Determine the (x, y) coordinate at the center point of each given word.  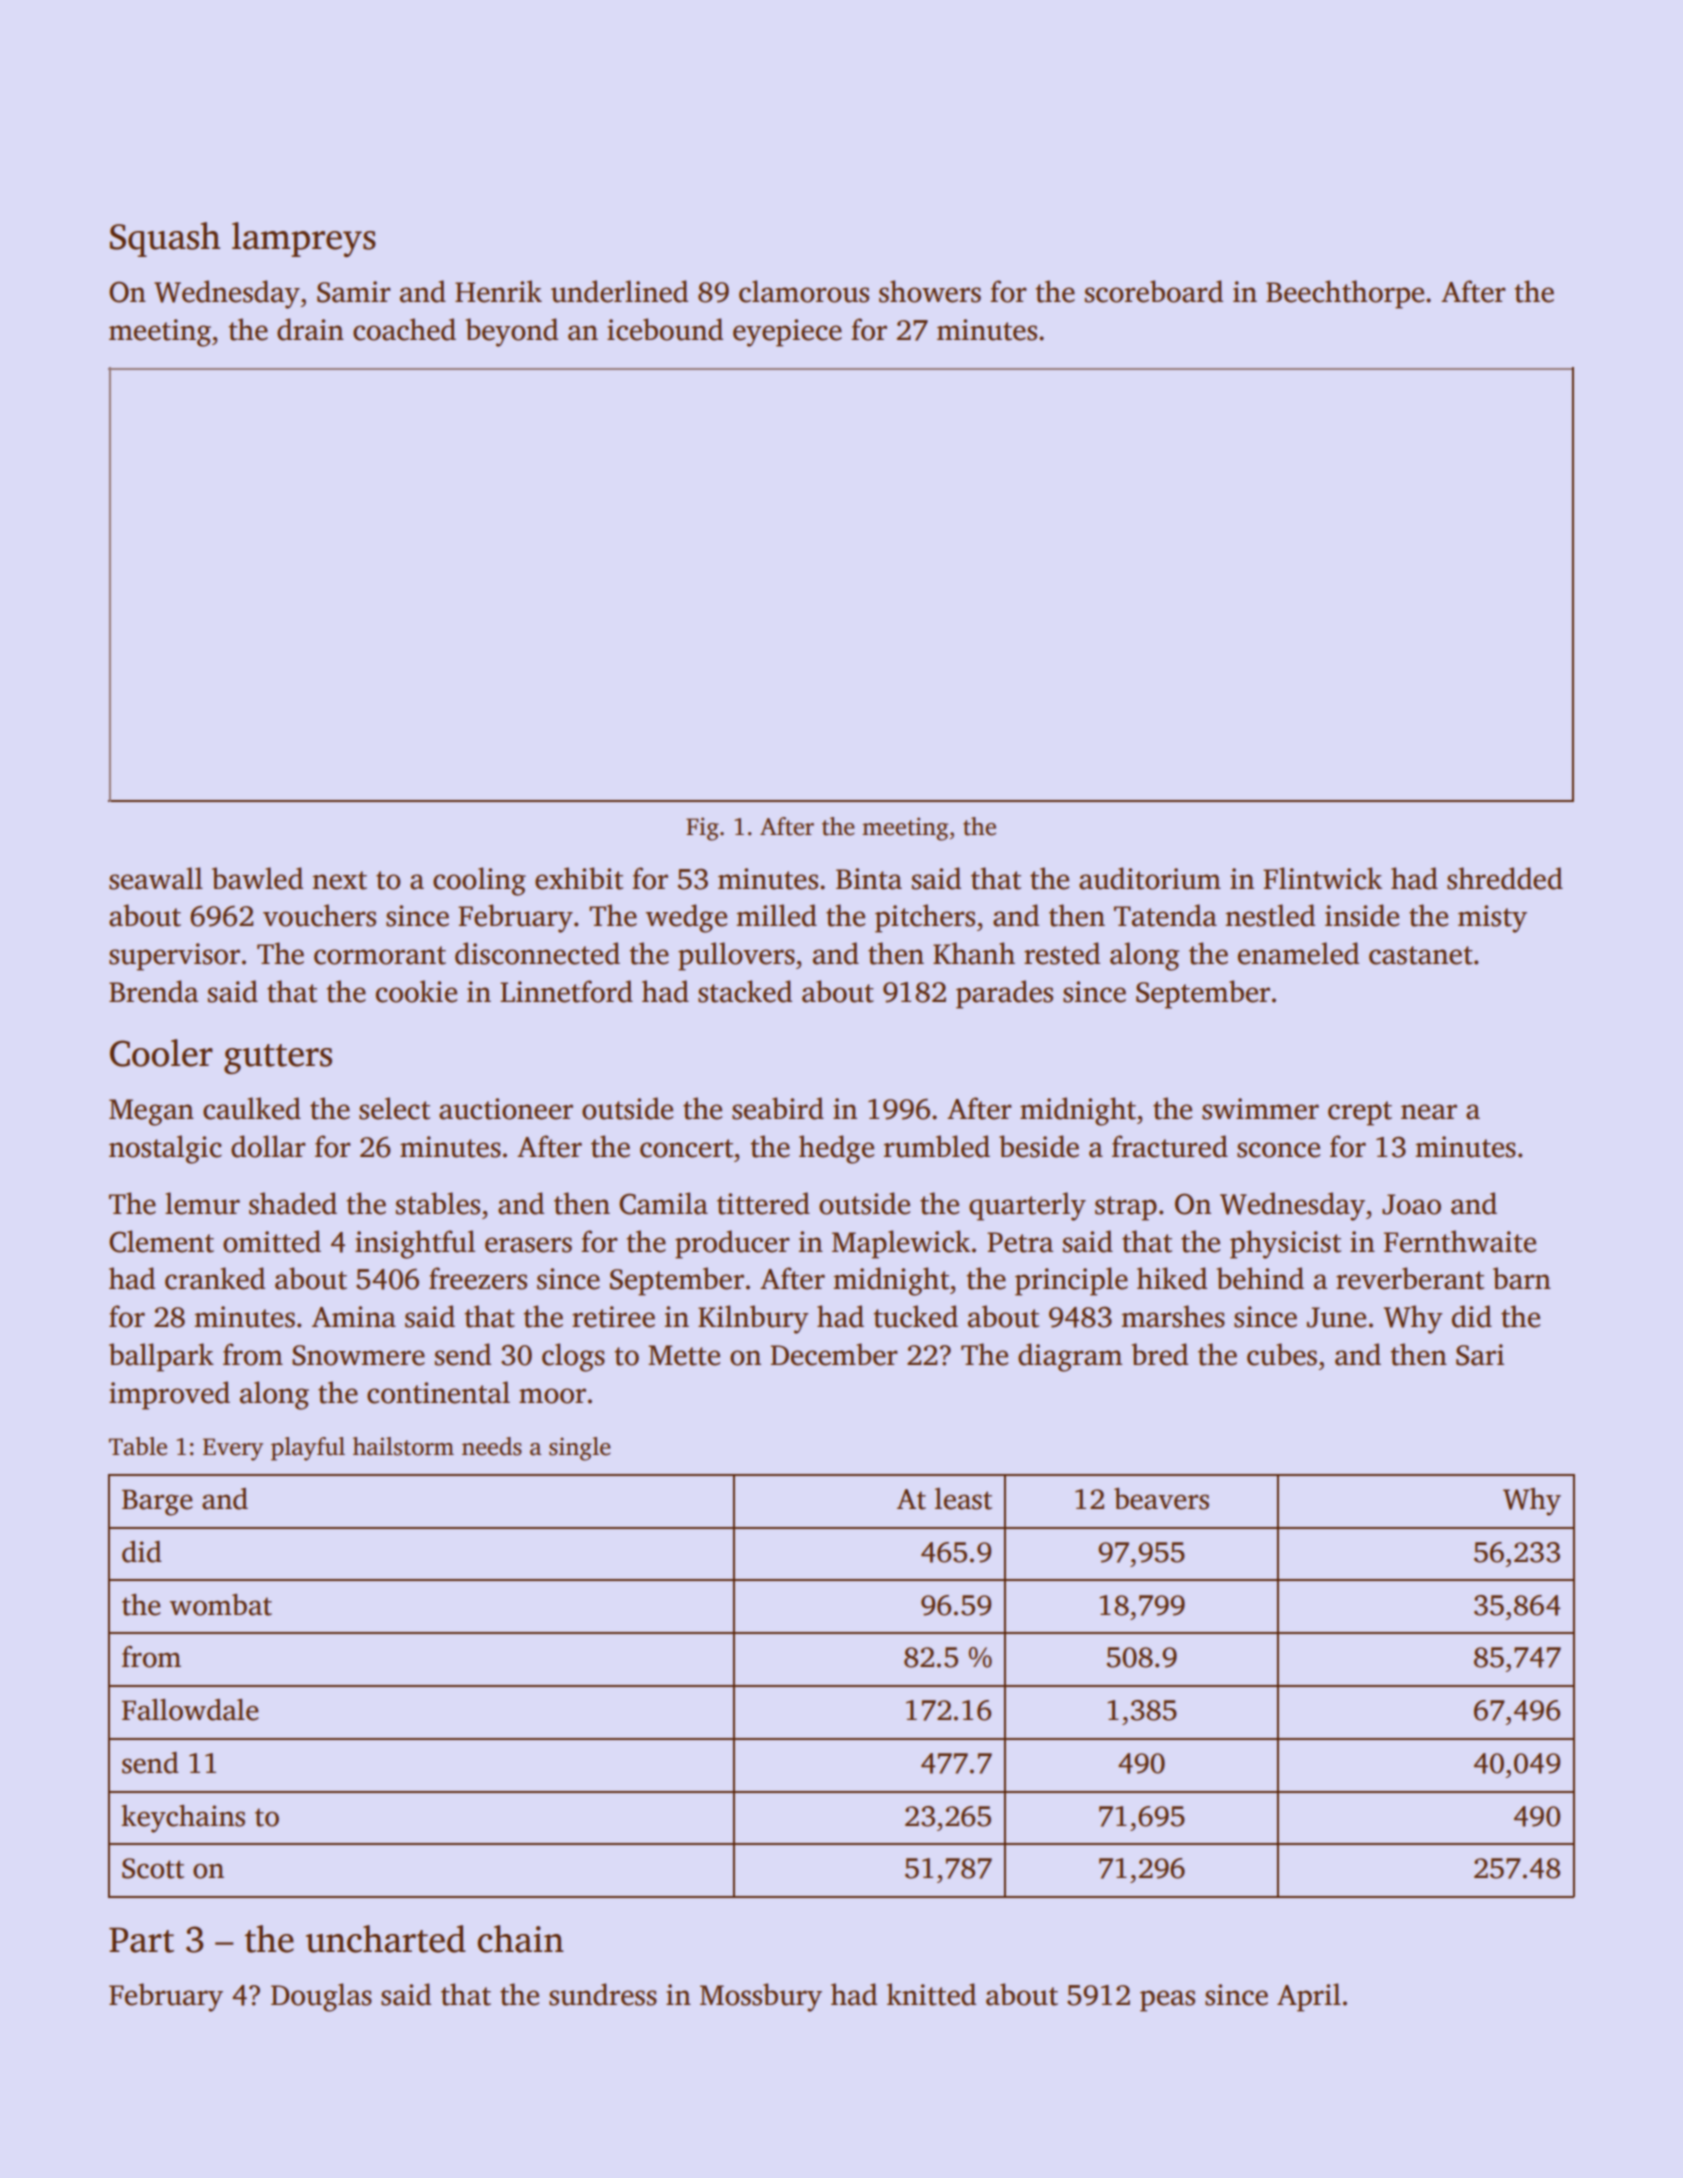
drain (310, 329)
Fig (702, 829)
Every (233, 1449)
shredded (1505, 878)
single (580, 1449)
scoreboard (1154, 291)
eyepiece (787, 333)
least (963, 1499)
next (339, 880)
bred (1159, 1354)
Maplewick (901, 1244)
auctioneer (506, 1109)
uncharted (386, 1939)
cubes (1282, 1354)
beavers (1161, 1499)
